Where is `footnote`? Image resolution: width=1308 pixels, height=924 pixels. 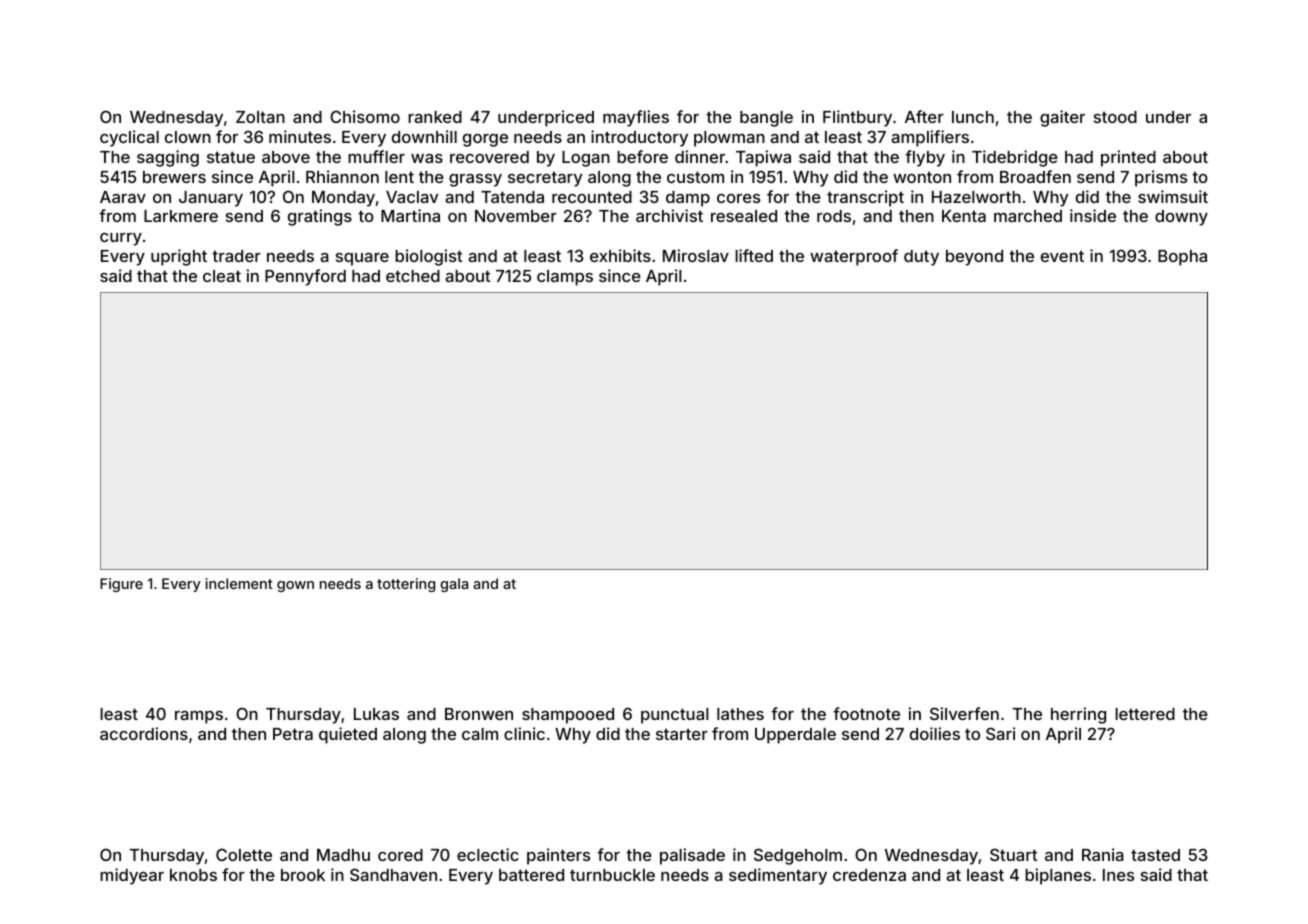
footnote is located at coordinates (866, 713).
